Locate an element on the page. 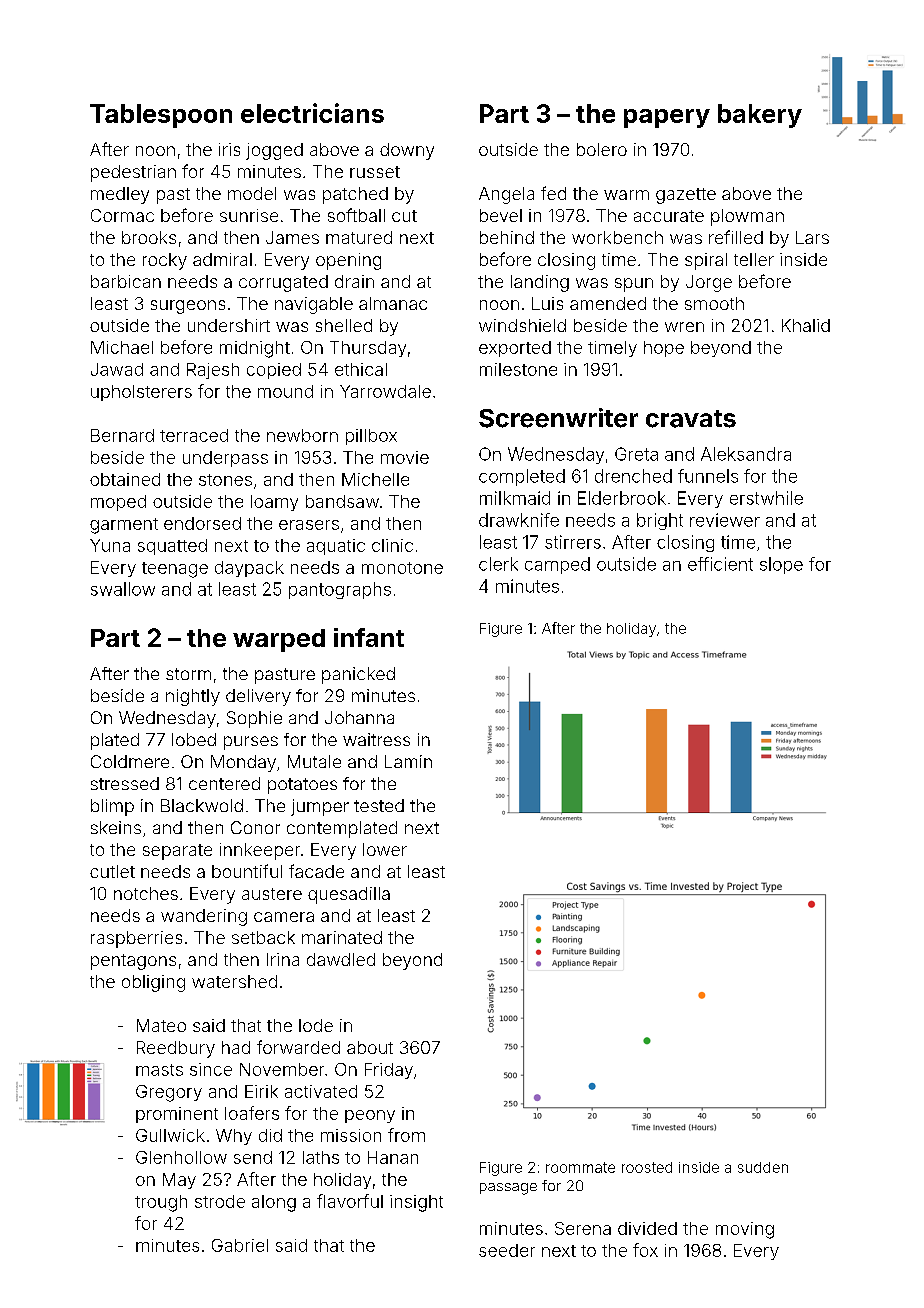 This image has width=924, height=1308. sudden is located at coordinates (763, 1167).
